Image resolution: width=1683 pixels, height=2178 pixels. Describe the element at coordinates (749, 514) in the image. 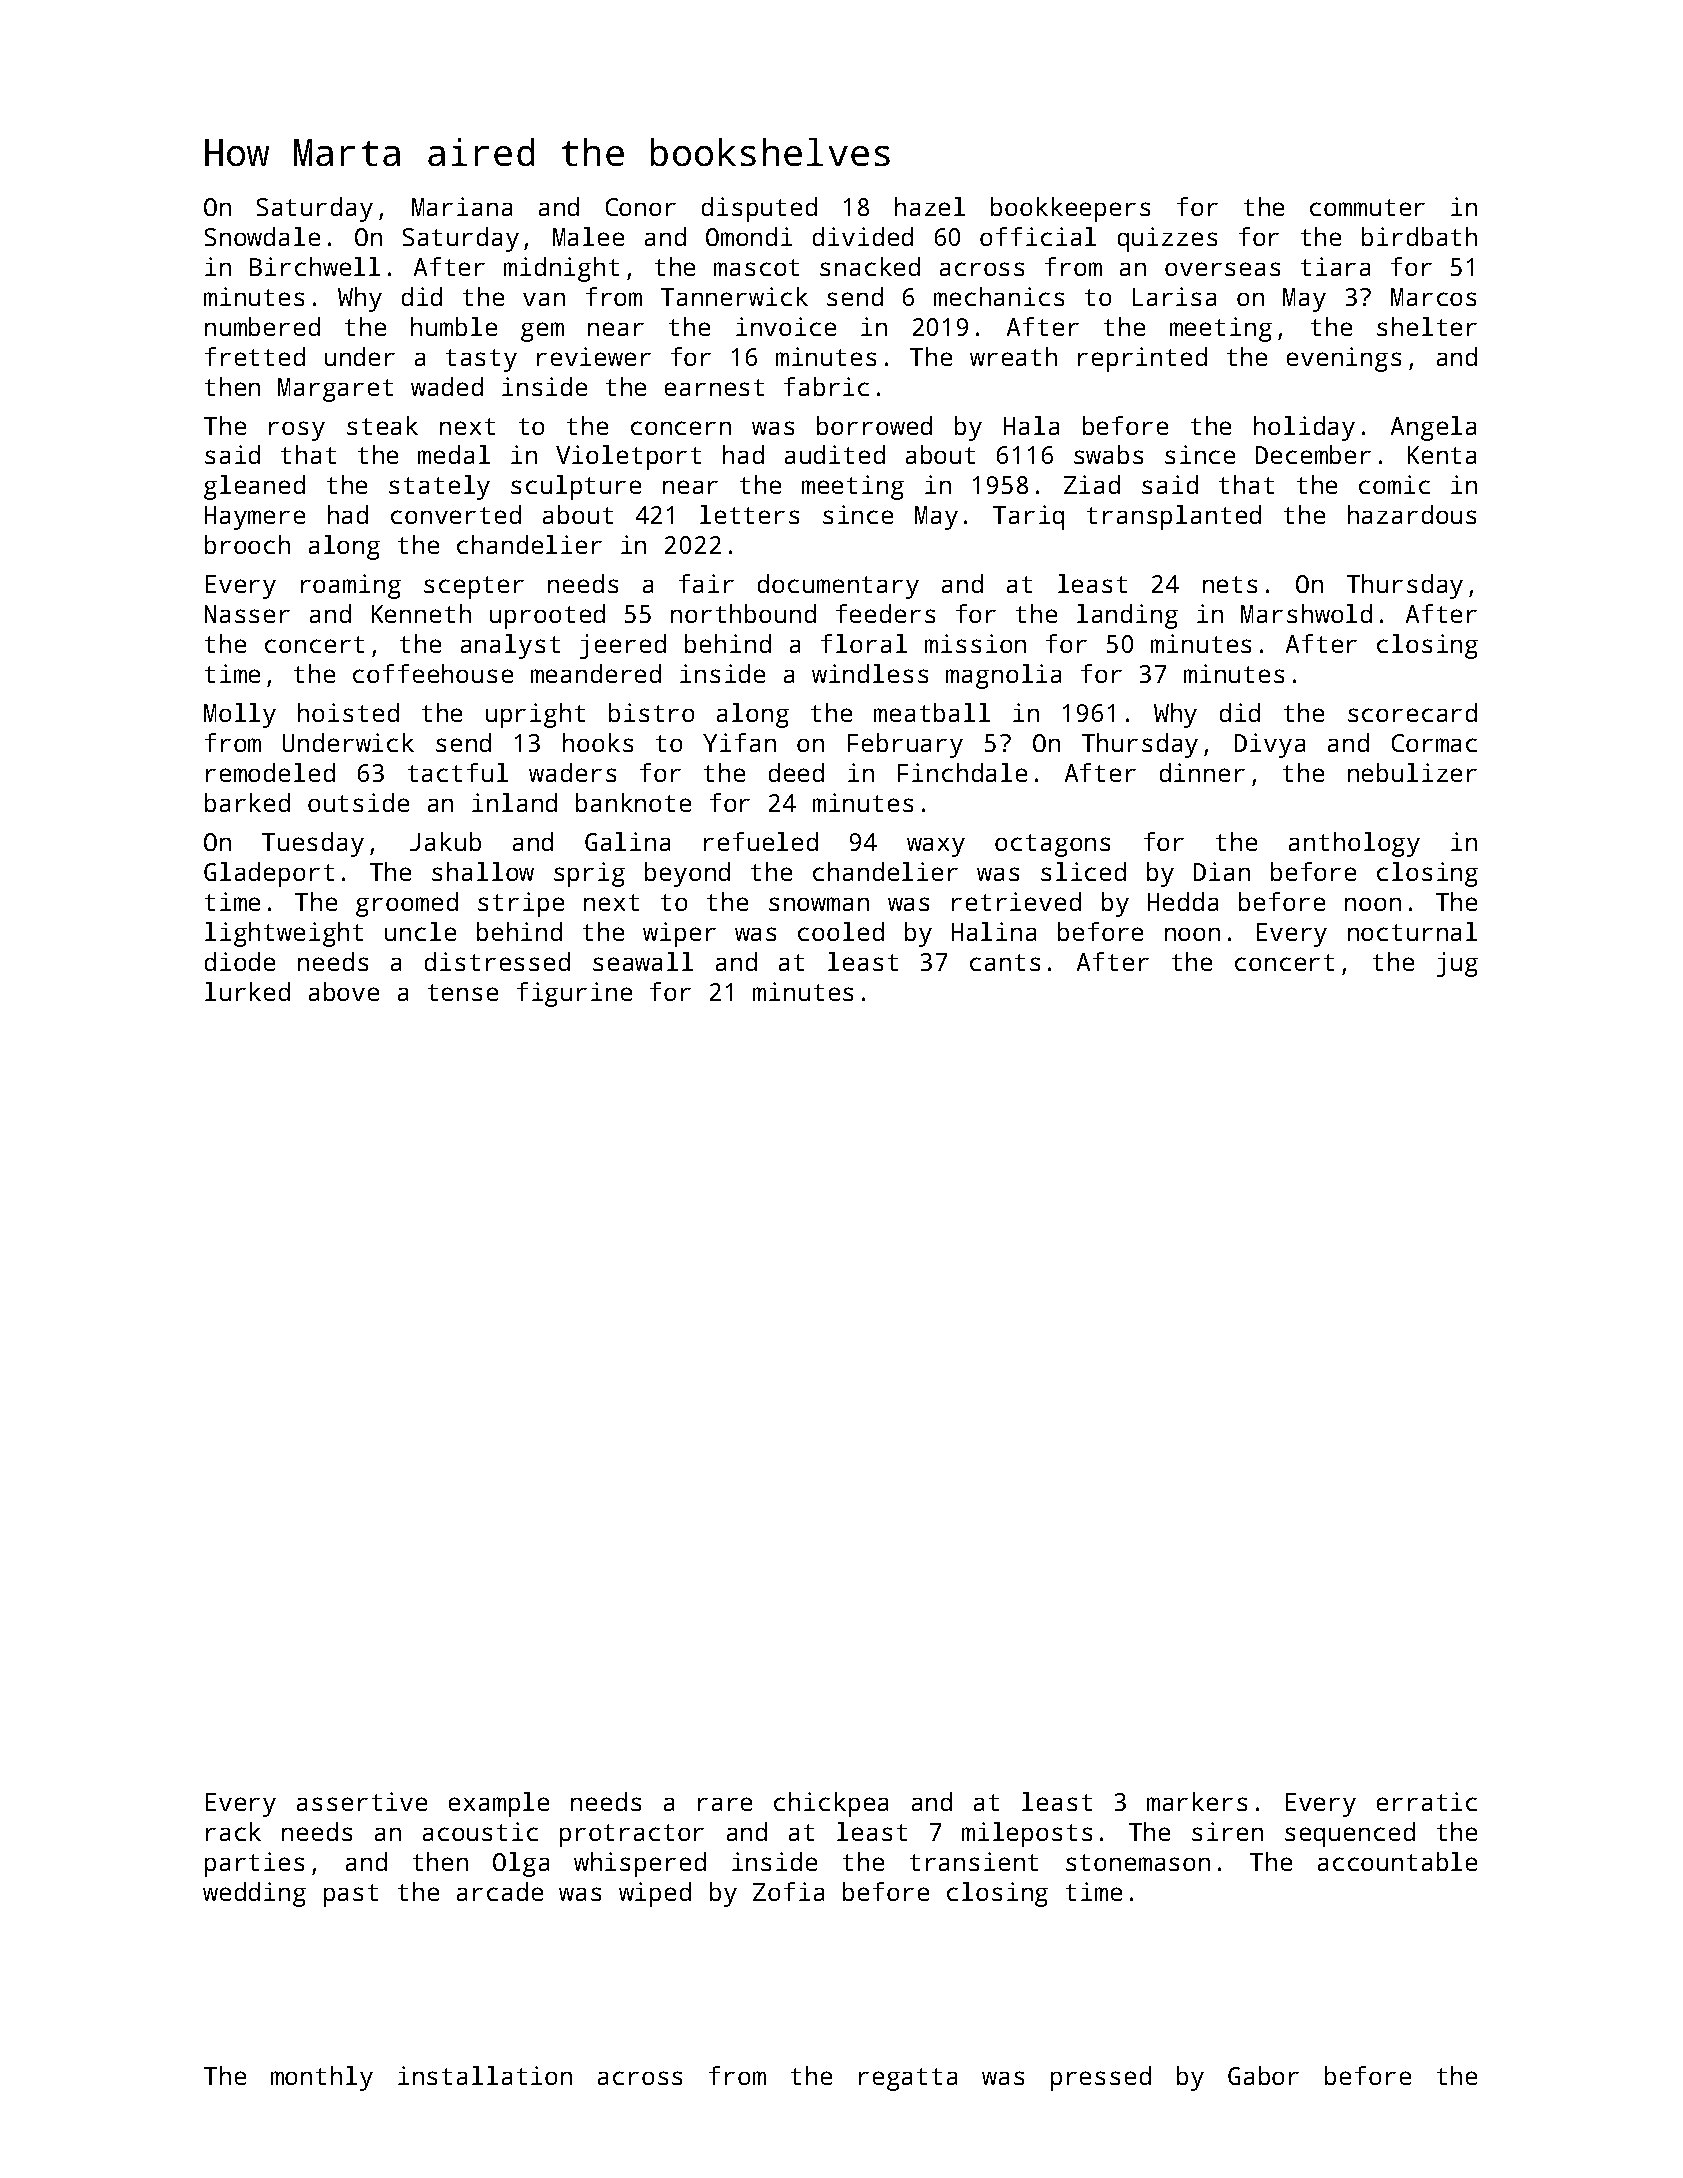

I see `letters` at that location.
